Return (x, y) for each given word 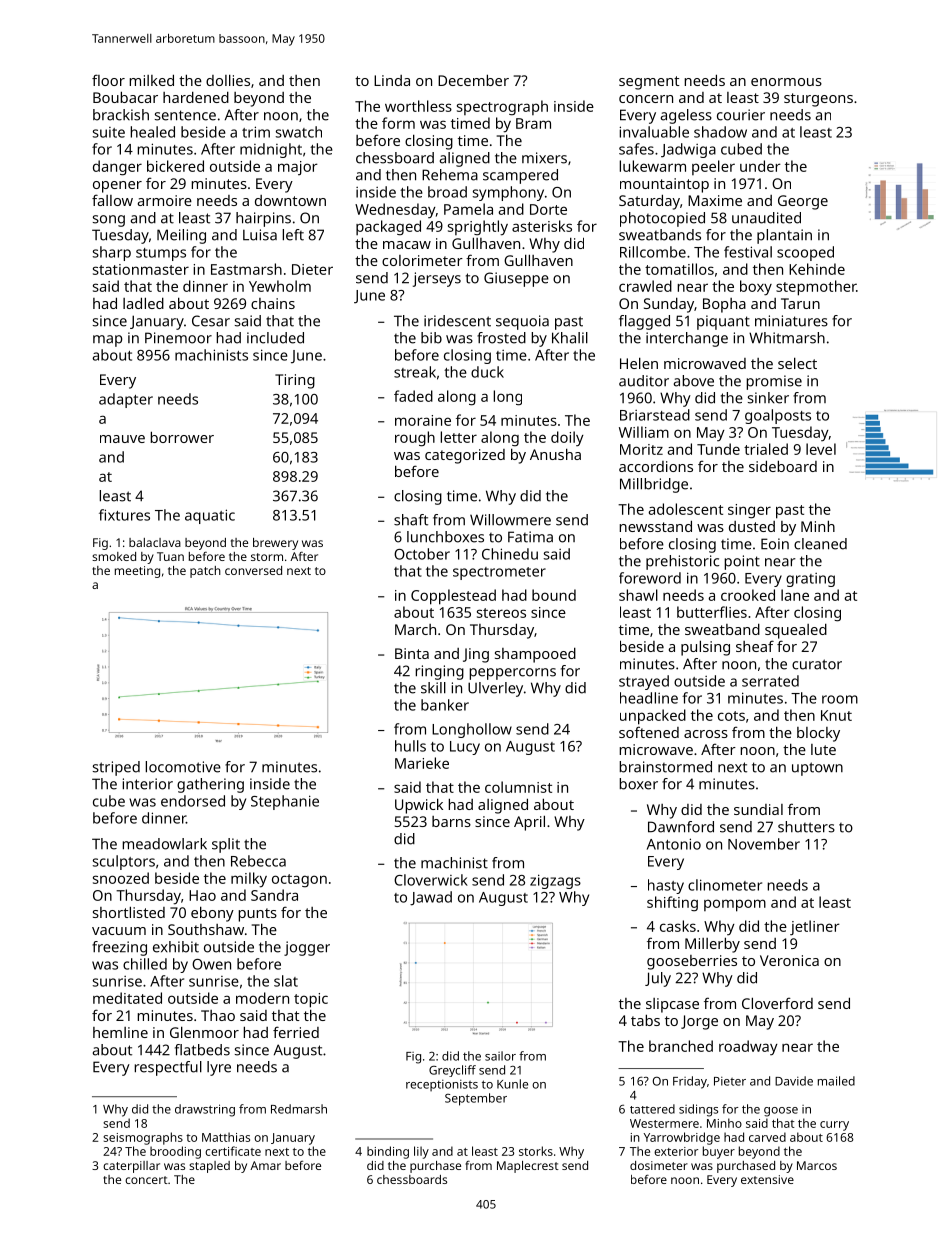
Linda (392, 80)
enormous (786, 82)
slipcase (672, 1005)
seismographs (143, 1138)
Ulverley (495, 689)
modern (262, 998)
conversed (253, 570)
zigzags (555, 881)
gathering (210, 785)
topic (311, 1000)
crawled (645, 286)
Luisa (260, 235)
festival (748, 252)
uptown (817, 769)
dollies (228, 80)
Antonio (674, 844)
